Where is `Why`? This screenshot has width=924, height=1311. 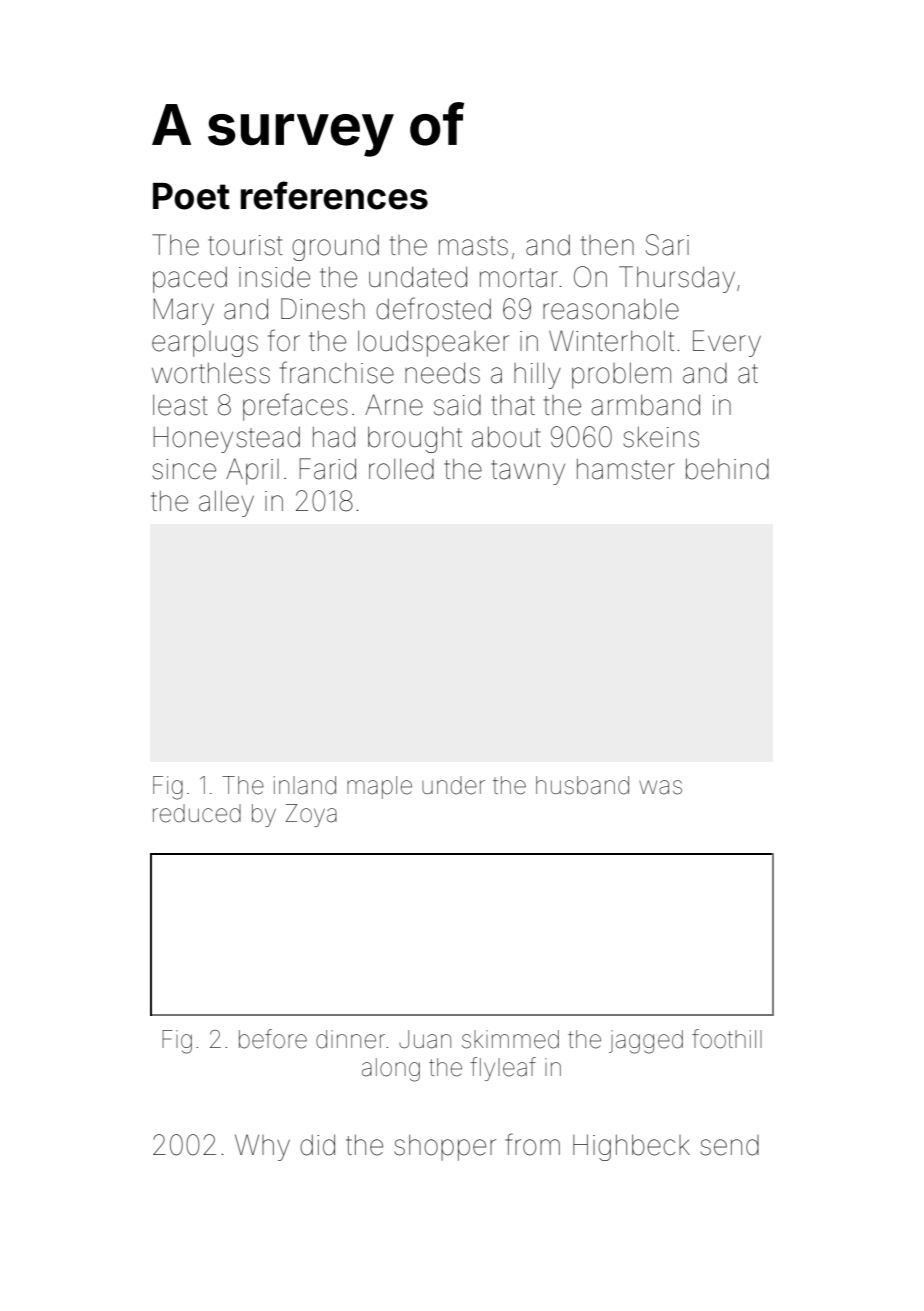 Why is located at coordinates (262, 1147).
